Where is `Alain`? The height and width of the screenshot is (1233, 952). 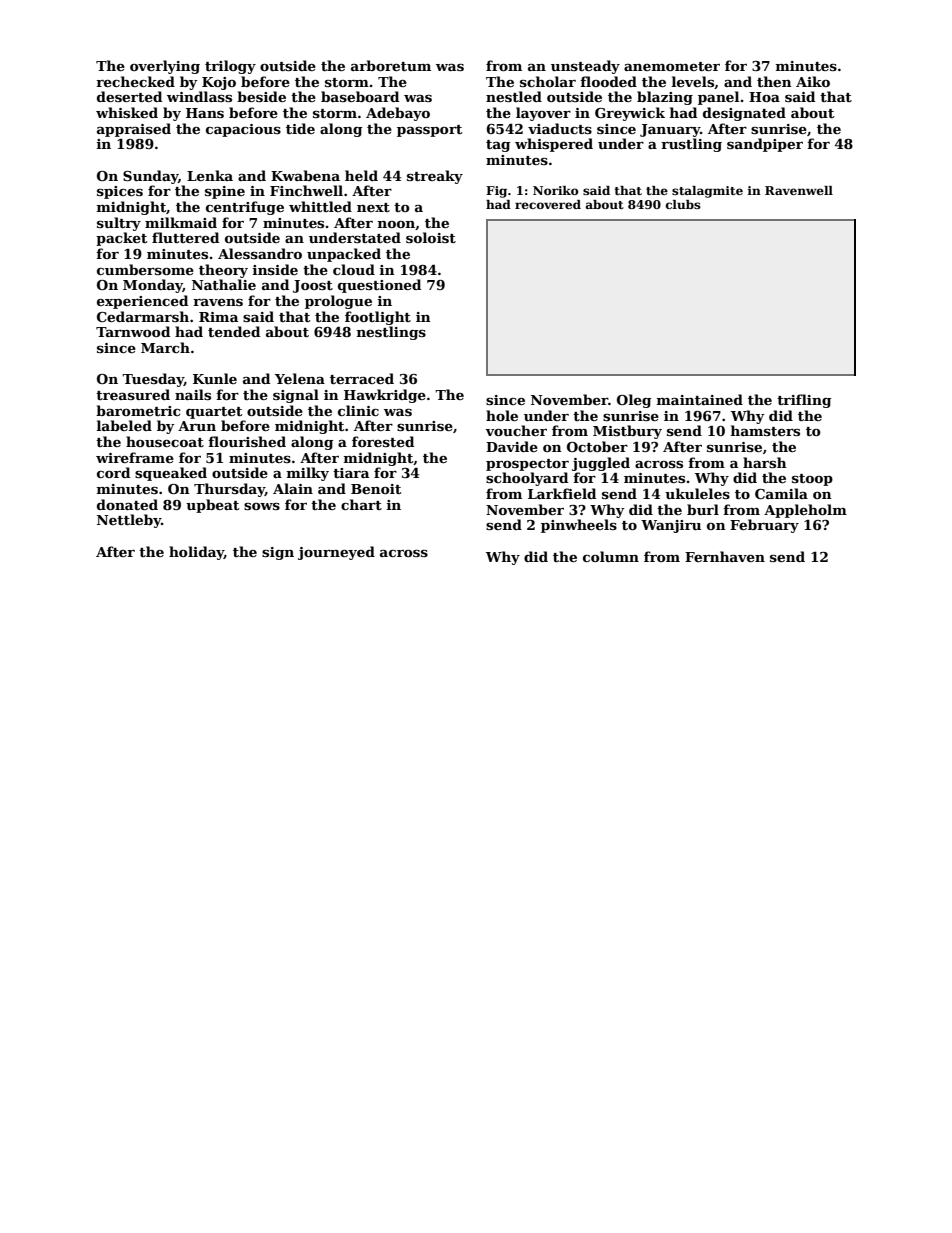 Alain is located at coordinates (293, 488).
